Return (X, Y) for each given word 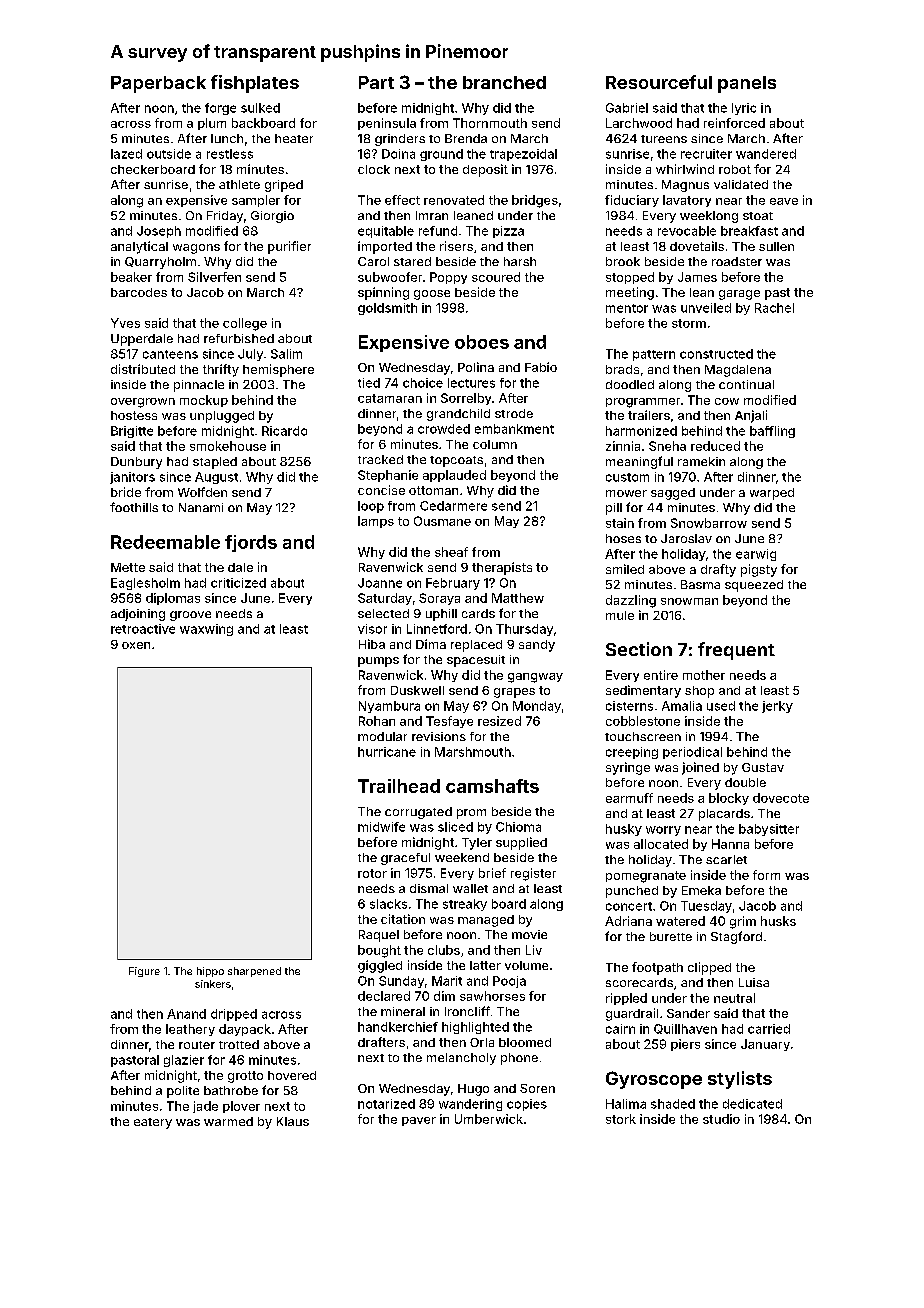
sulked (260, 108)
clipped (709, 968)
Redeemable (165, 542)
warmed (228, 1121)
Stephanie (388, 476)
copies (527, 1105)
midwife (381, 827)
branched (504, 82)
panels (747, 84)
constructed (716, 354)
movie (529, 934)
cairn (620, 1029)
